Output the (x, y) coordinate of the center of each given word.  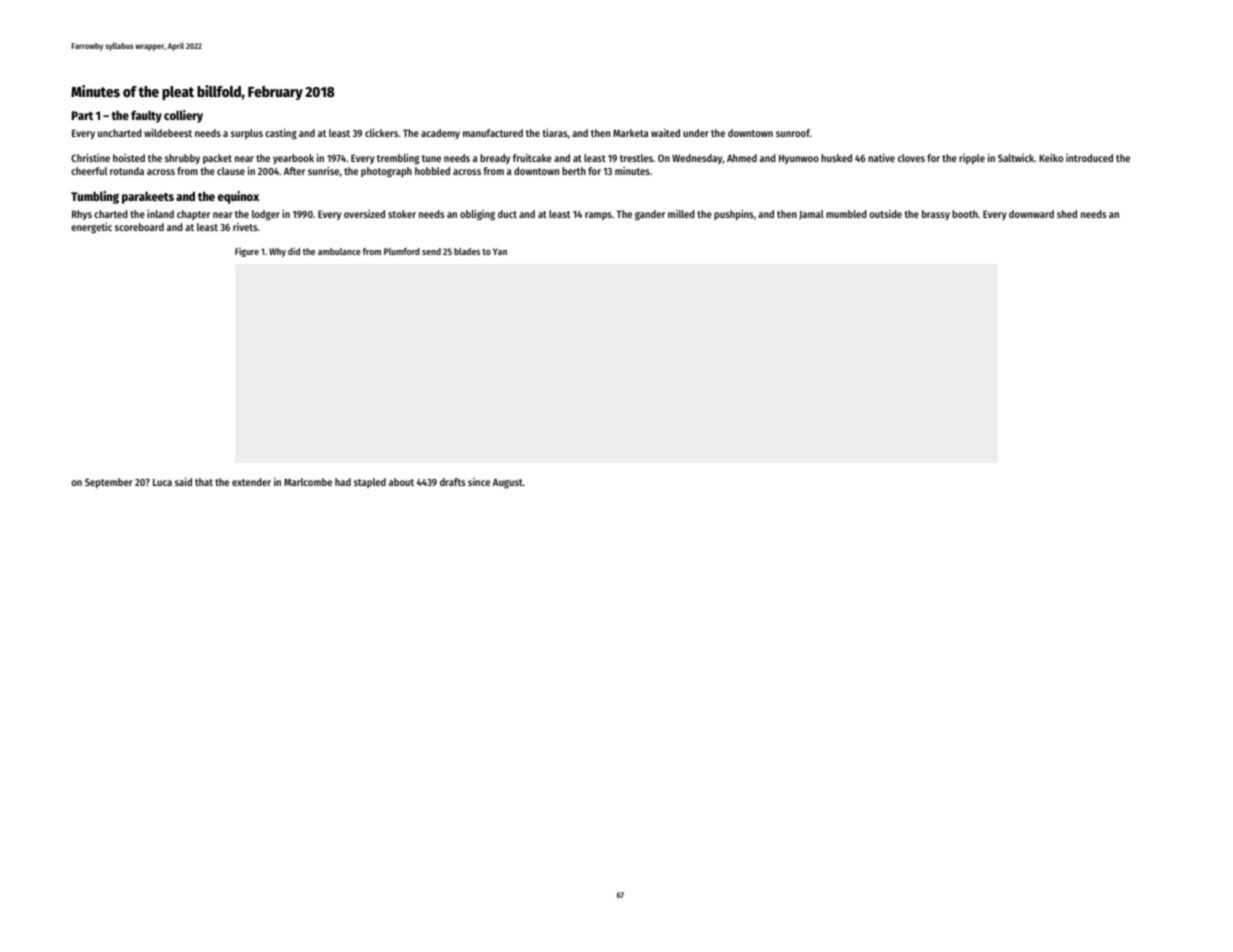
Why (277, 252)
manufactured (493, 133)
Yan (500, 251)
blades (467, 251)
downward (1031, 214)
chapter (193, 215)
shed (1067, 214)
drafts (453, 482)
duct (507, 214)
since (479, 482)
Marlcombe (308, 482)
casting (281, 133)
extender (251, 482)
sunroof (793, 133)
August (508, 483)
